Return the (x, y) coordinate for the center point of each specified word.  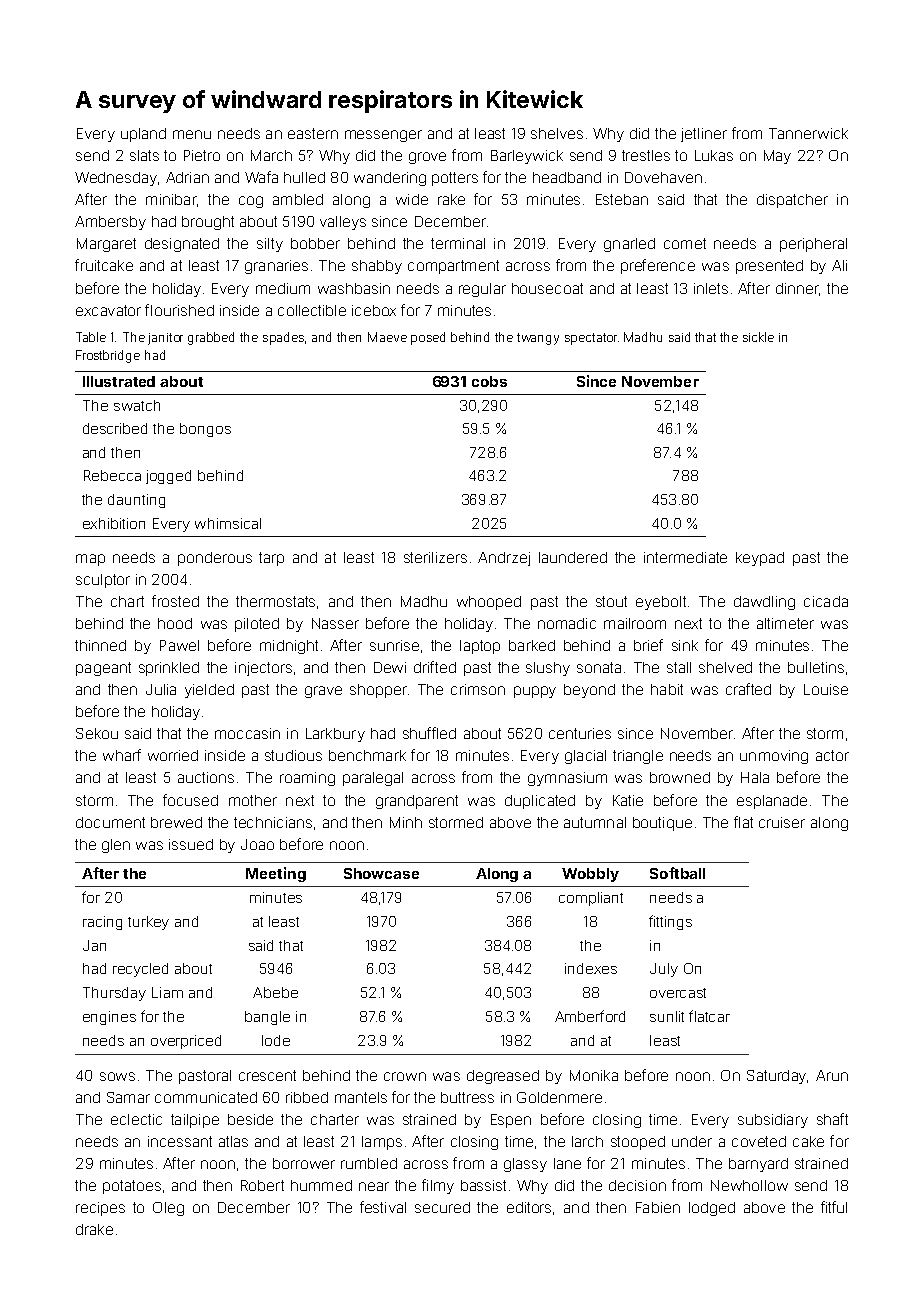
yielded (209, 691)
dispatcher (792, 201)
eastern (313, 133)
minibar (171, 199)
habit (667, 689)
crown (405, 1076)
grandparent (417, 802)
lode (276, 1040)
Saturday (776, 1077)
